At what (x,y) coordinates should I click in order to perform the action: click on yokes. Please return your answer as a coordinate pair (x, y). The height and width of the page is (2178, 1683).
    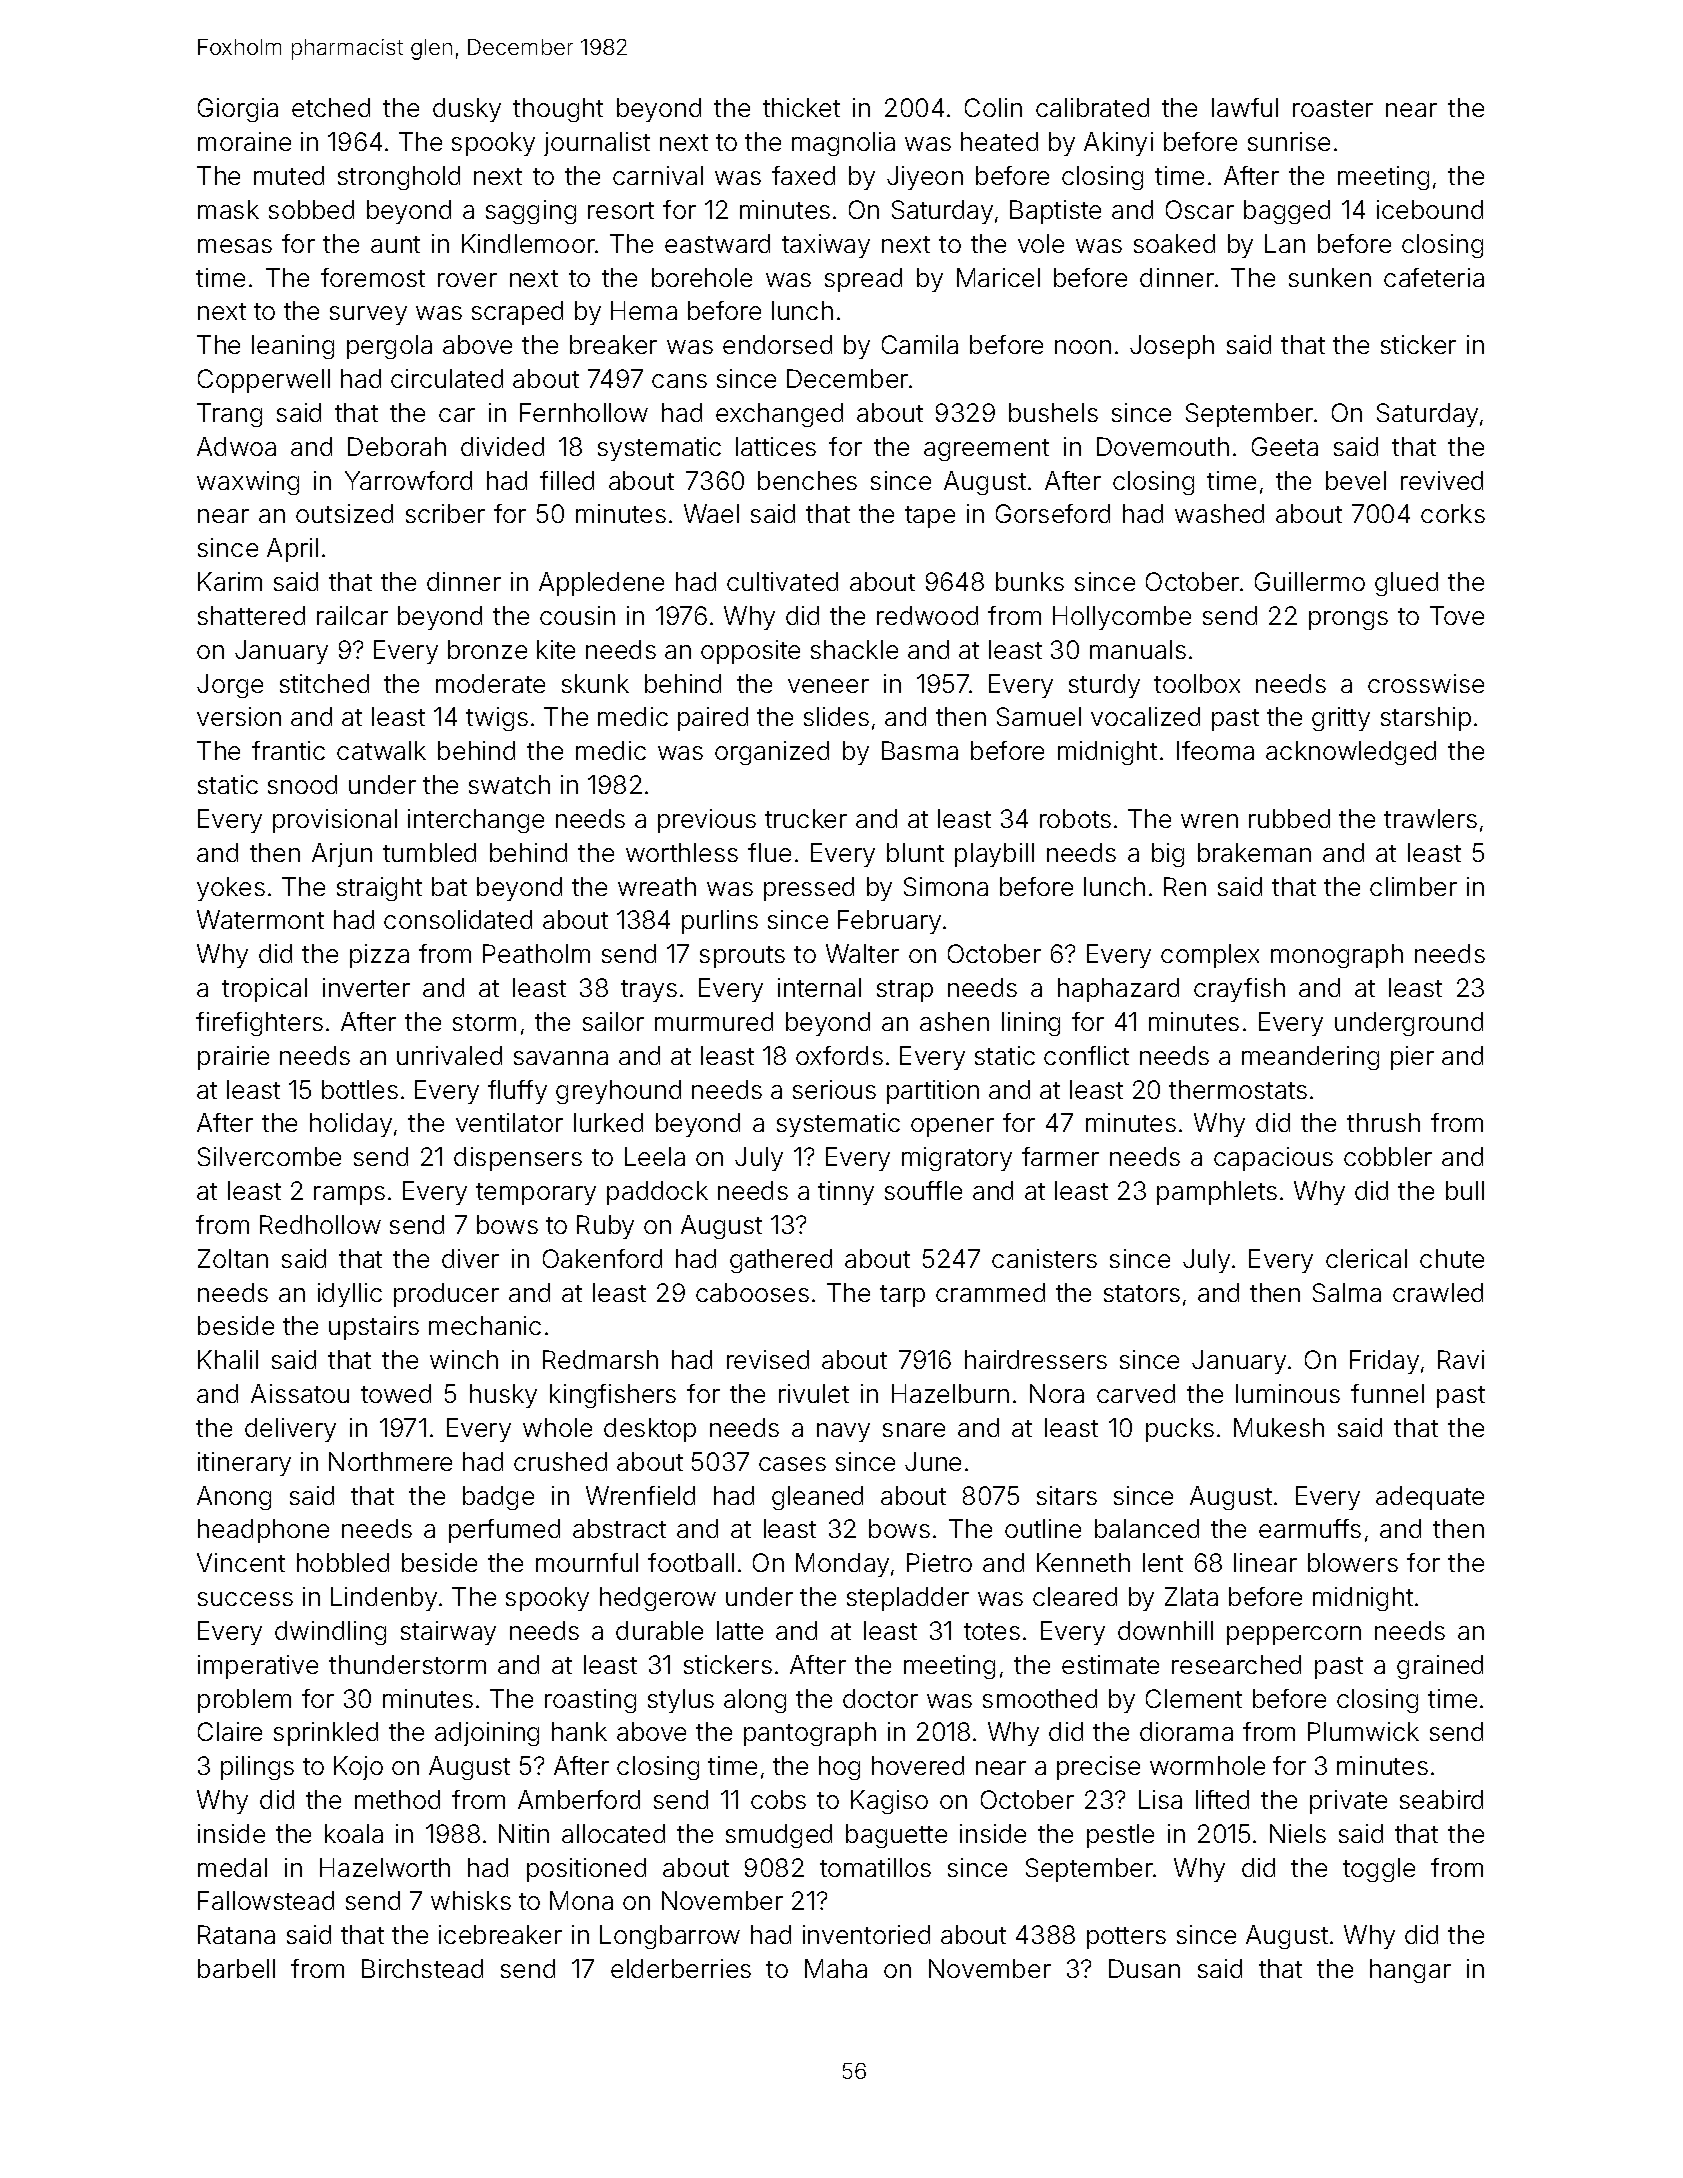
    Looking at the image, I should click on (231, 889).
